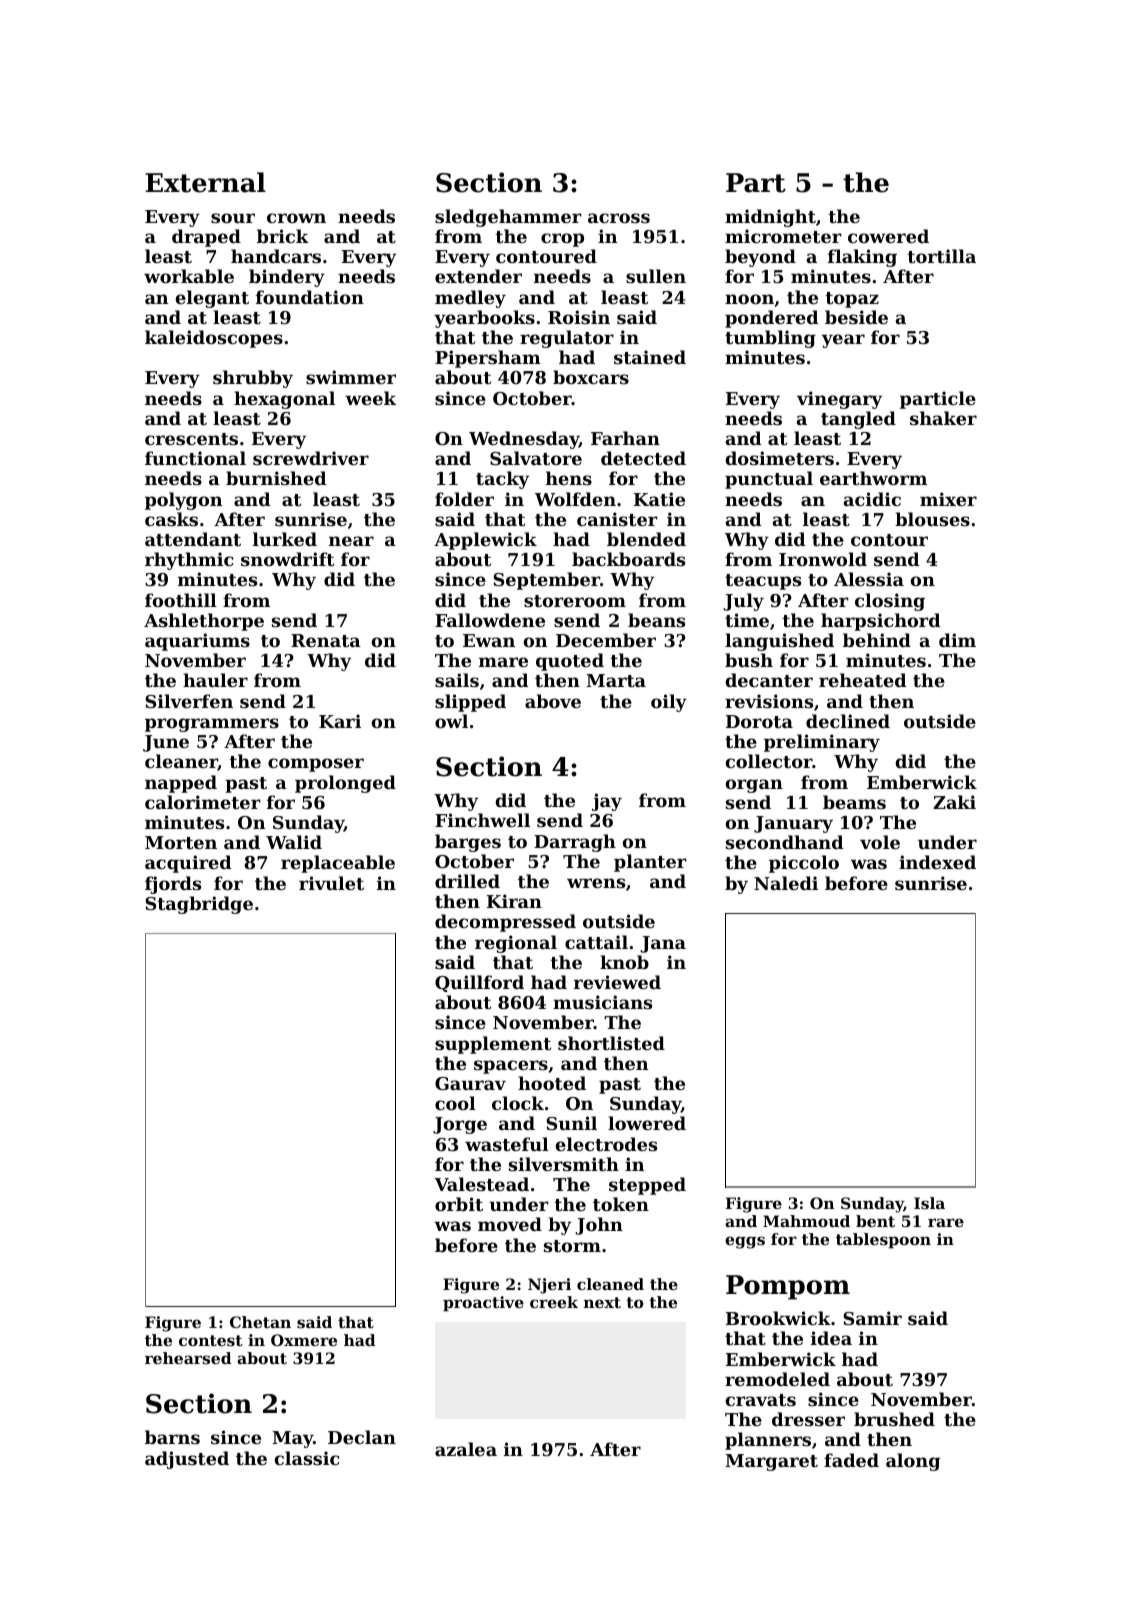 Image resolution: width=1121 pixels, height=1624 pixels. I want to click on cravats, so click(760, 1400).
